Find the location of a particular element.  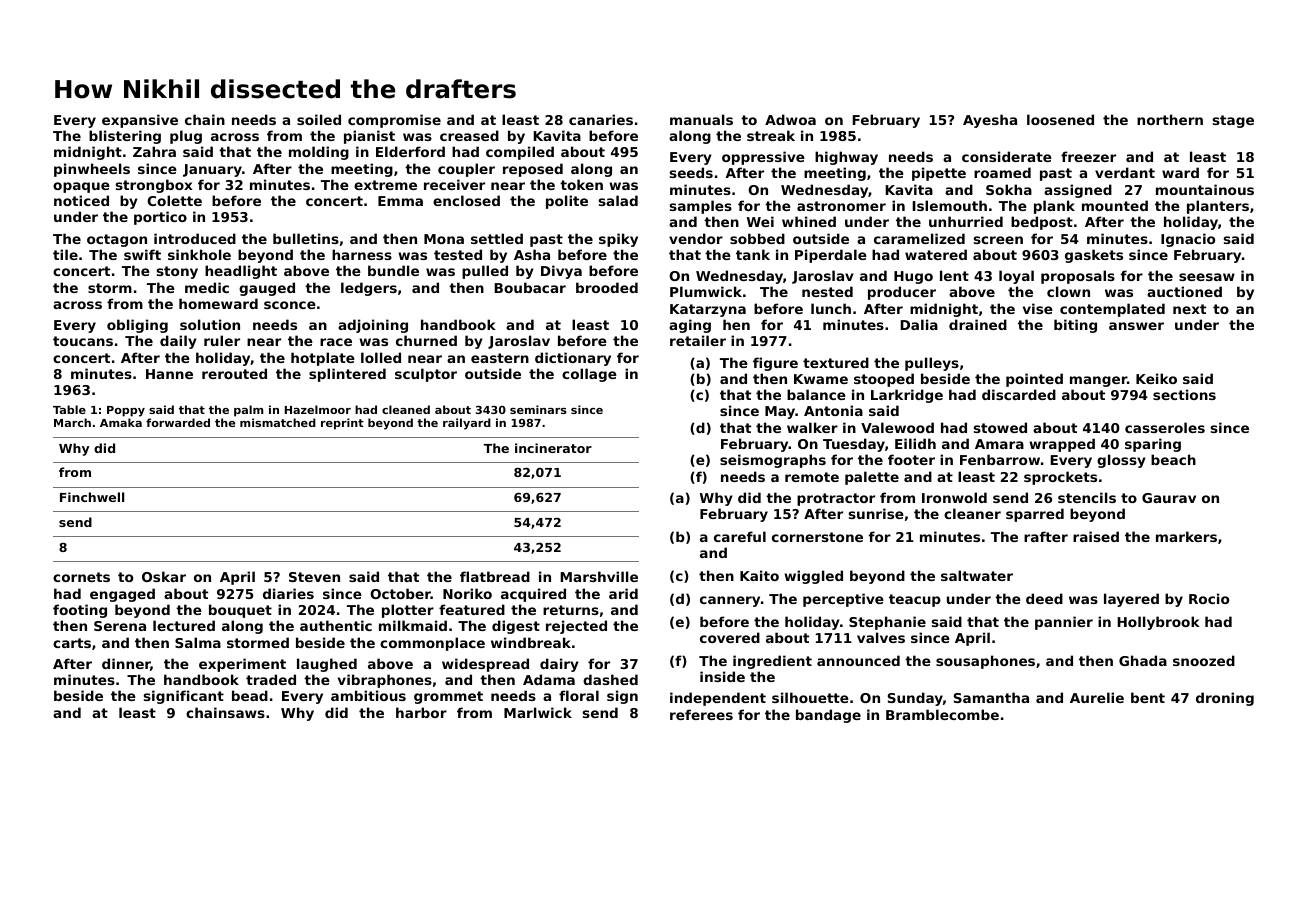

Finchwell is located at coordinates (92, 497).
